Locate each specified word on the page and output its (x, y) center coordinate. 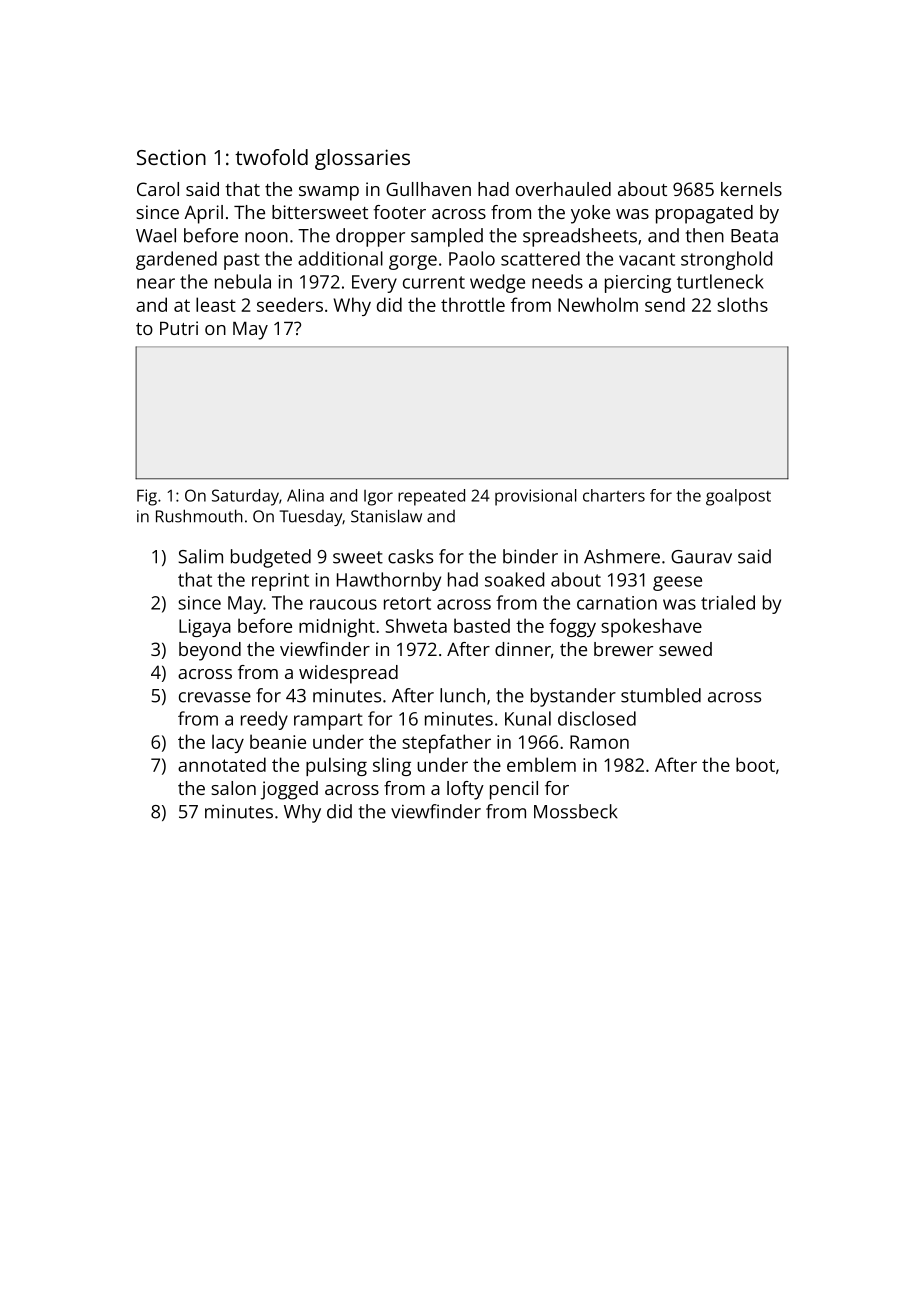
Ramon (599, 742)
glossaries (362, 159)
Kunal (528, 718)
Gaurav (701, 557)
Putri (179, 328)
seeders (290, 304)
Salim (200, 556)
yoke (590, 214)
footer (399, 212)
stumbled (661, 695)
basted (482, 625)
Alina (305, 495)
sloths (742, 304)
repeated (431, 497)
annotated (222, 764)
